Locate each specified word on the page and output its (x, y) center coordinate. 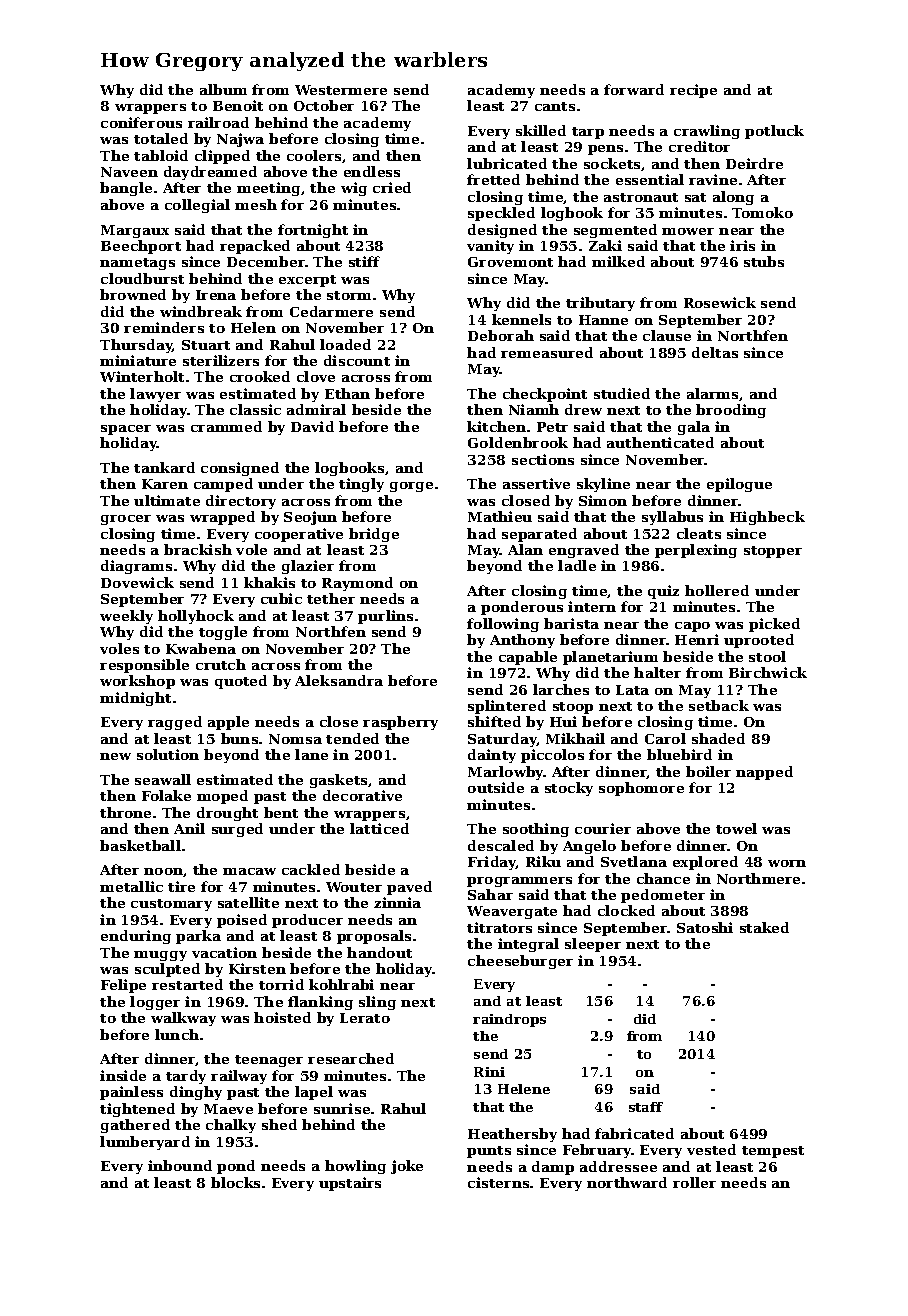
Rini (489, 1072)
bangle (126, 189)
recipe (693, 91)
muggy (160, 956)
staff (646, 1107)
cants (555, 106)
